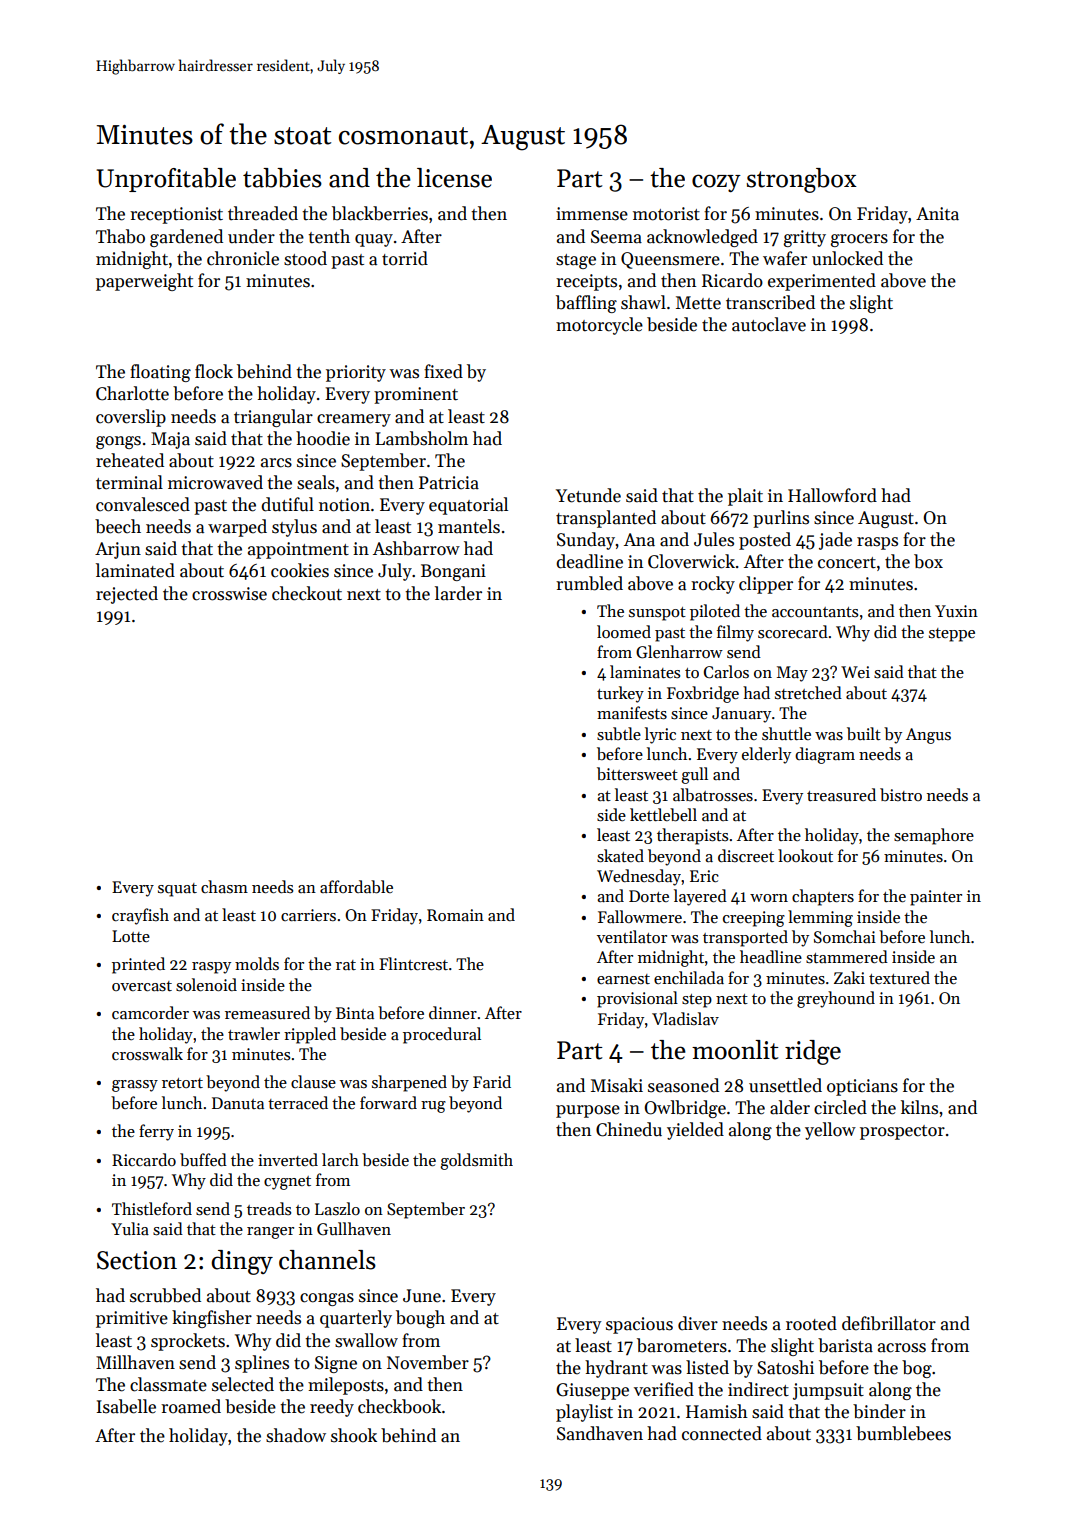 The width and height of the screenshot is (1079, 1533). Describe the element at coordinates (177, 890) in the screenshot. I see `squat` at that location.
